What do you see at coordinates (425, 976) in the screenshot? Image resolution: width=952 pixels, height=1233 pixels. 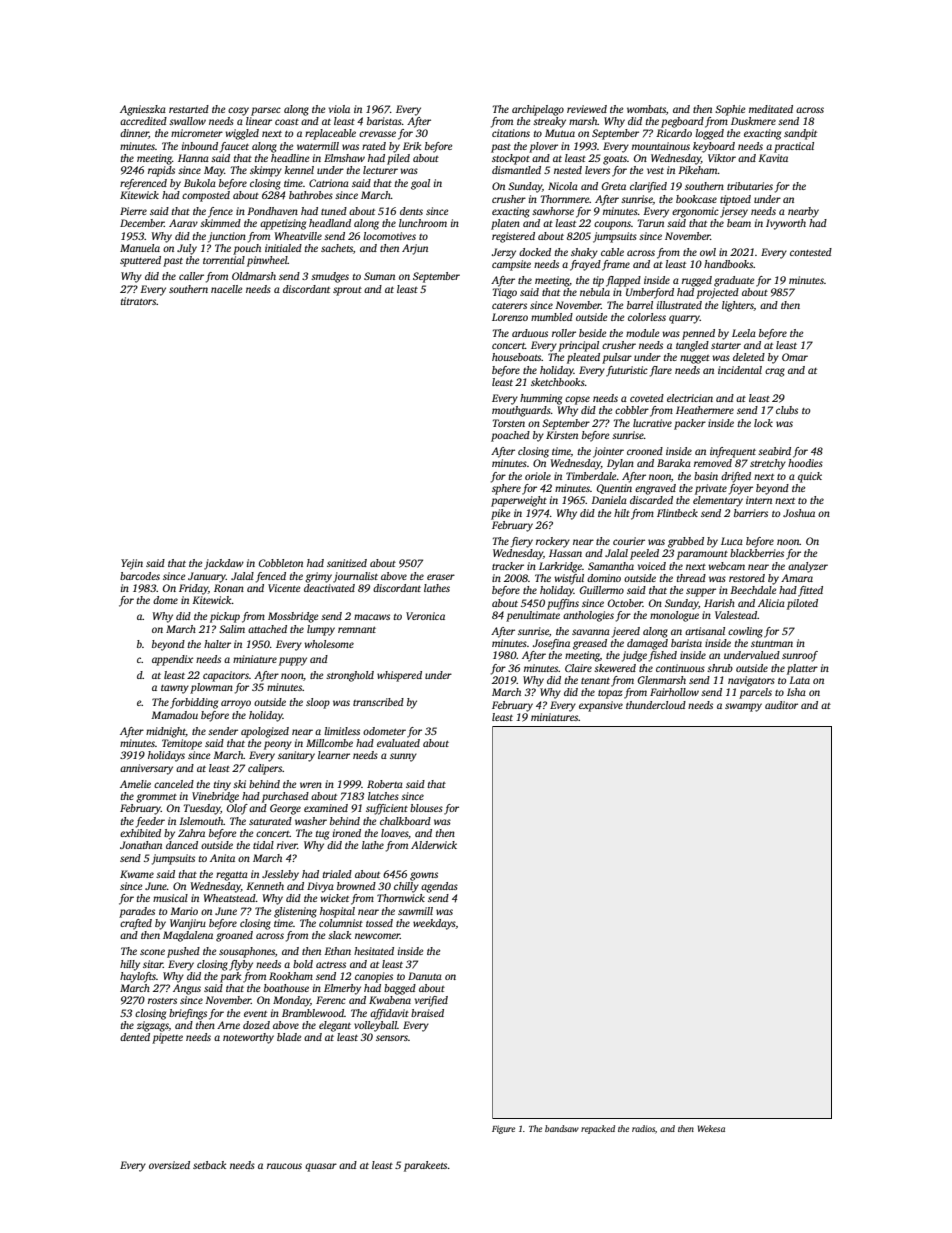 I see `Danuta` at bounding box center [425, 976].
